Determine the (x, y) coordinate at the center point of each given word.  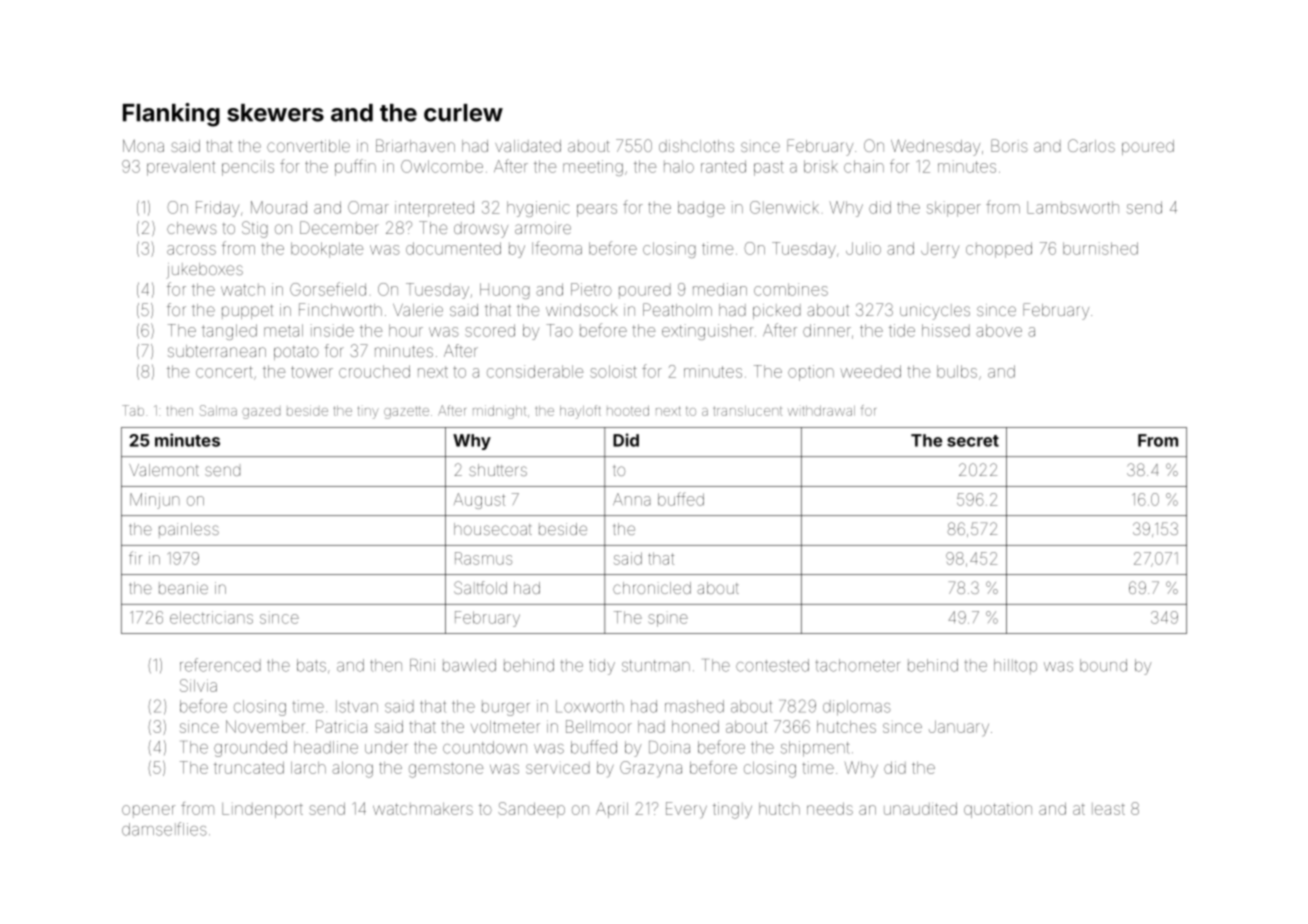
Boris (1009, 145)
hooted (628, 411)
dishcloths (696, 146)
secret (973, 441)
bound (1103, 665)
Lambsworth (1073, 207)
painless (189, 530)
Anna (632, 499)
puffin (355, 167)
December (339, 227)
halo (679, 166)
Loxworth (590, 706)
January (959, 728)
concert (224, 372)
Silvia (198, 685)
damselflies (164, 829)
